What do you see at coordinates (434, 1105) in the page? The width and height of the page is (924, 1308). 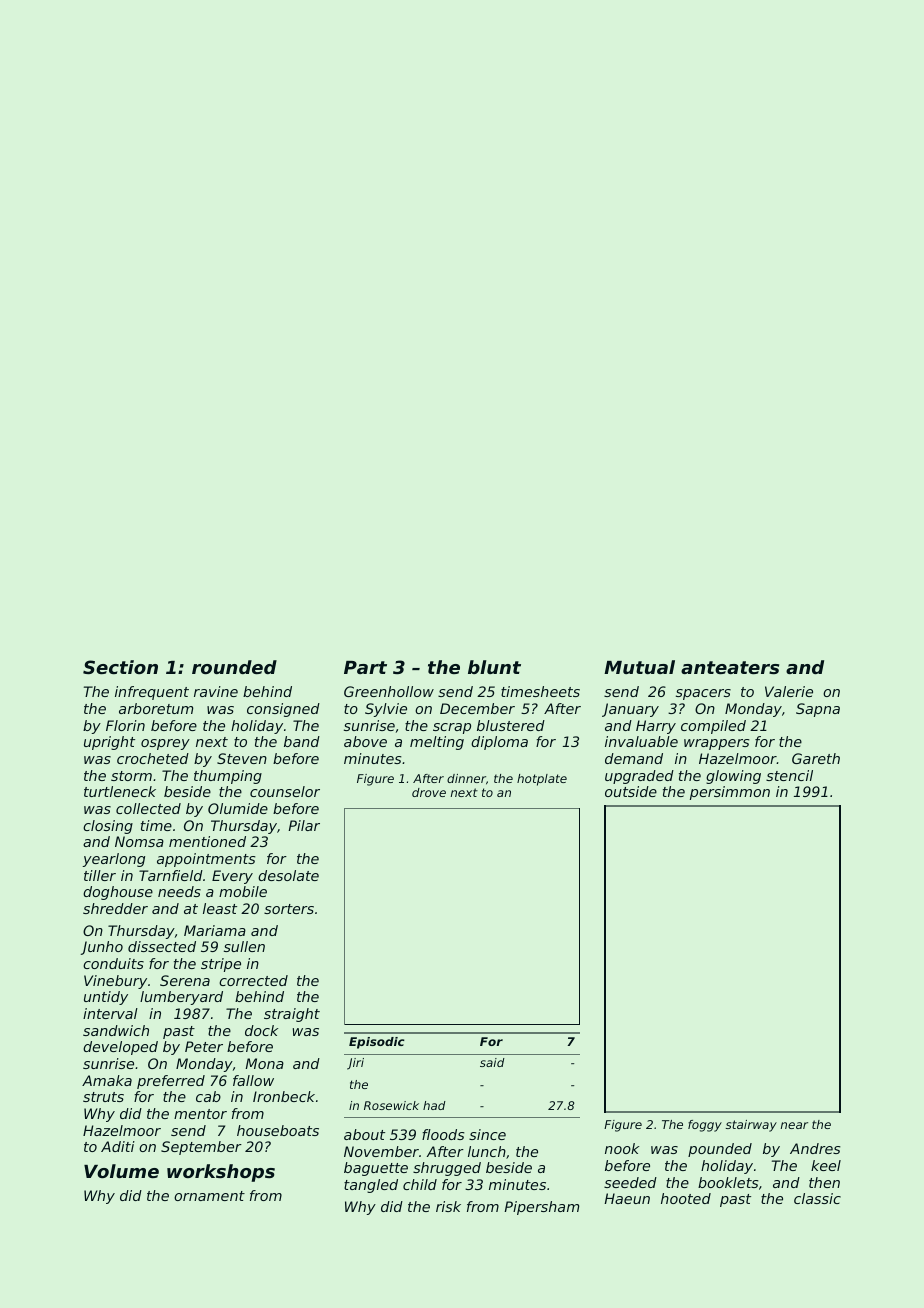 I see `had` at bounding box center [434, 1105].
